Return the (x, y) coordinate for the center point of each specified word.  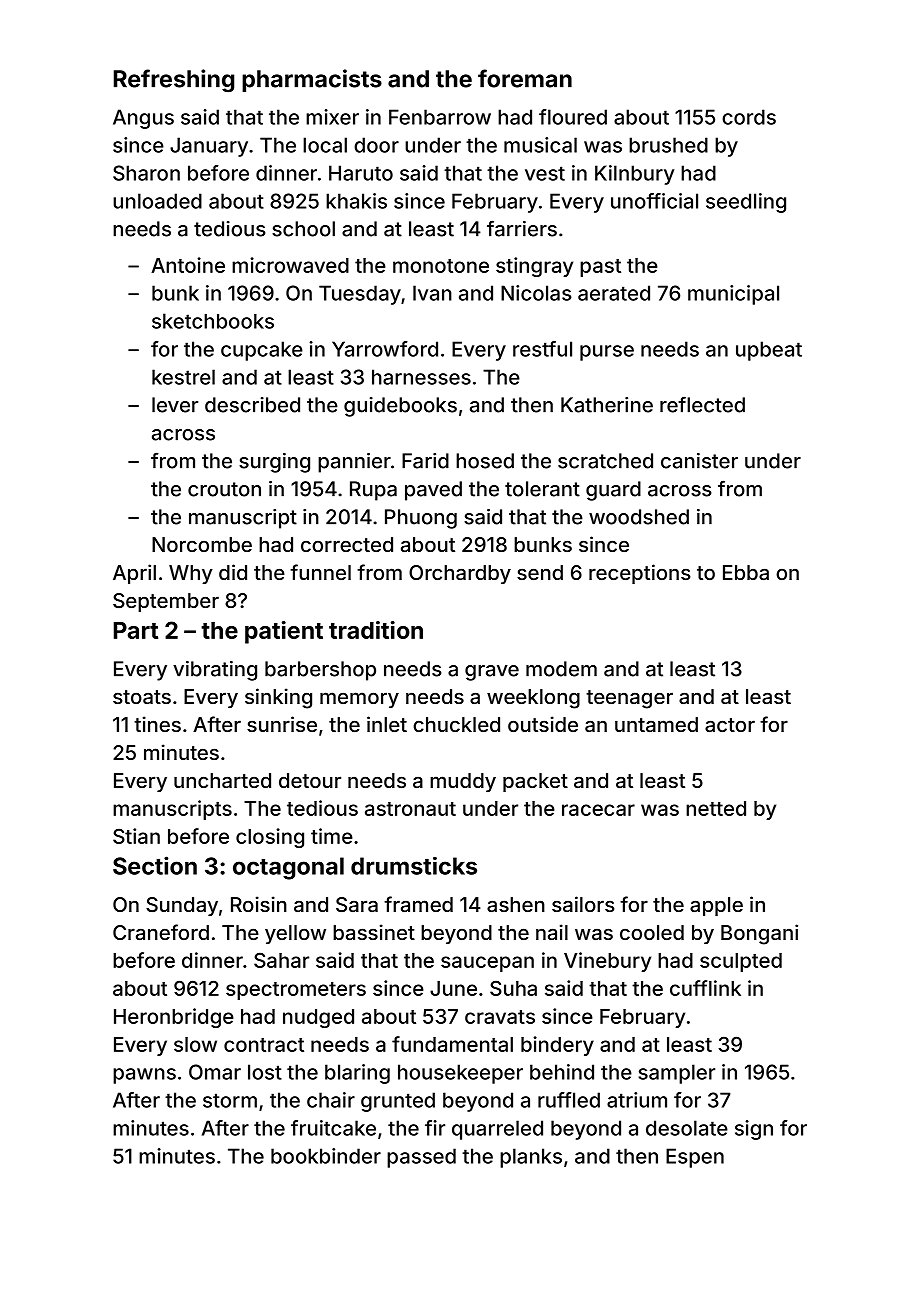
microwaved (290, 265)
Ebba (746, 572)
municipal (733, 295)
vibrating (215, 671)
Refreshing (174, 81)
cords (749, 117)
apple (716, 906)
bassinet (374, 932)
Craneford (161, 932)
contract (264, 1045)
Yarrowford (385, 349)
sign (754, 1130)
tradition (376, 630)
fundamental (452, 1044)
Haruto (361, 173)
